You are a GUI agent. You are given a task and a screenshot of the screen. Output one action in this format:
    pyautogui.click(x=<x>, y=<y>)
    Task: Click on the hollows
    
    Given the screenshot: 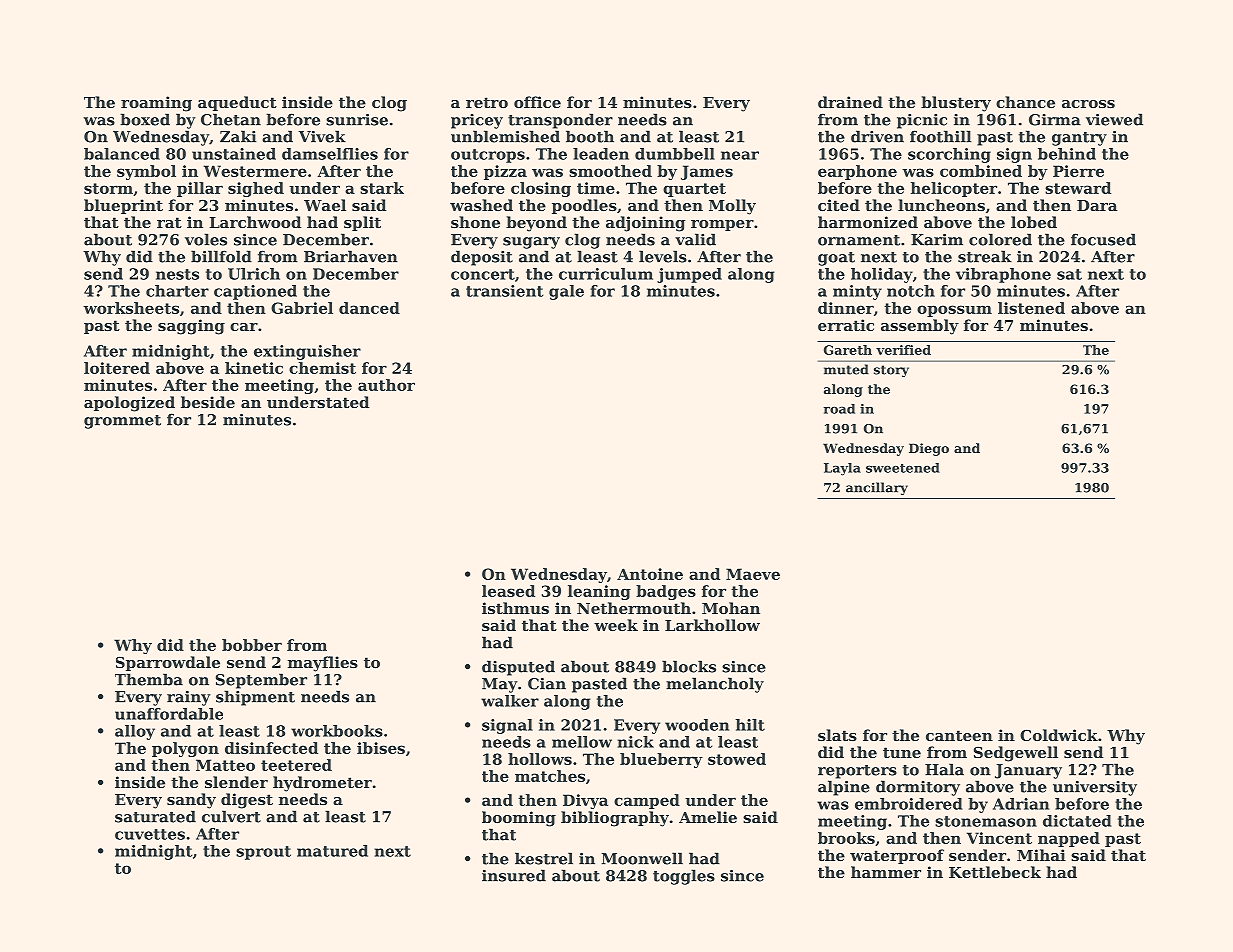 What is the action you would take?
    pyautogui.click(x=540, y=759)
